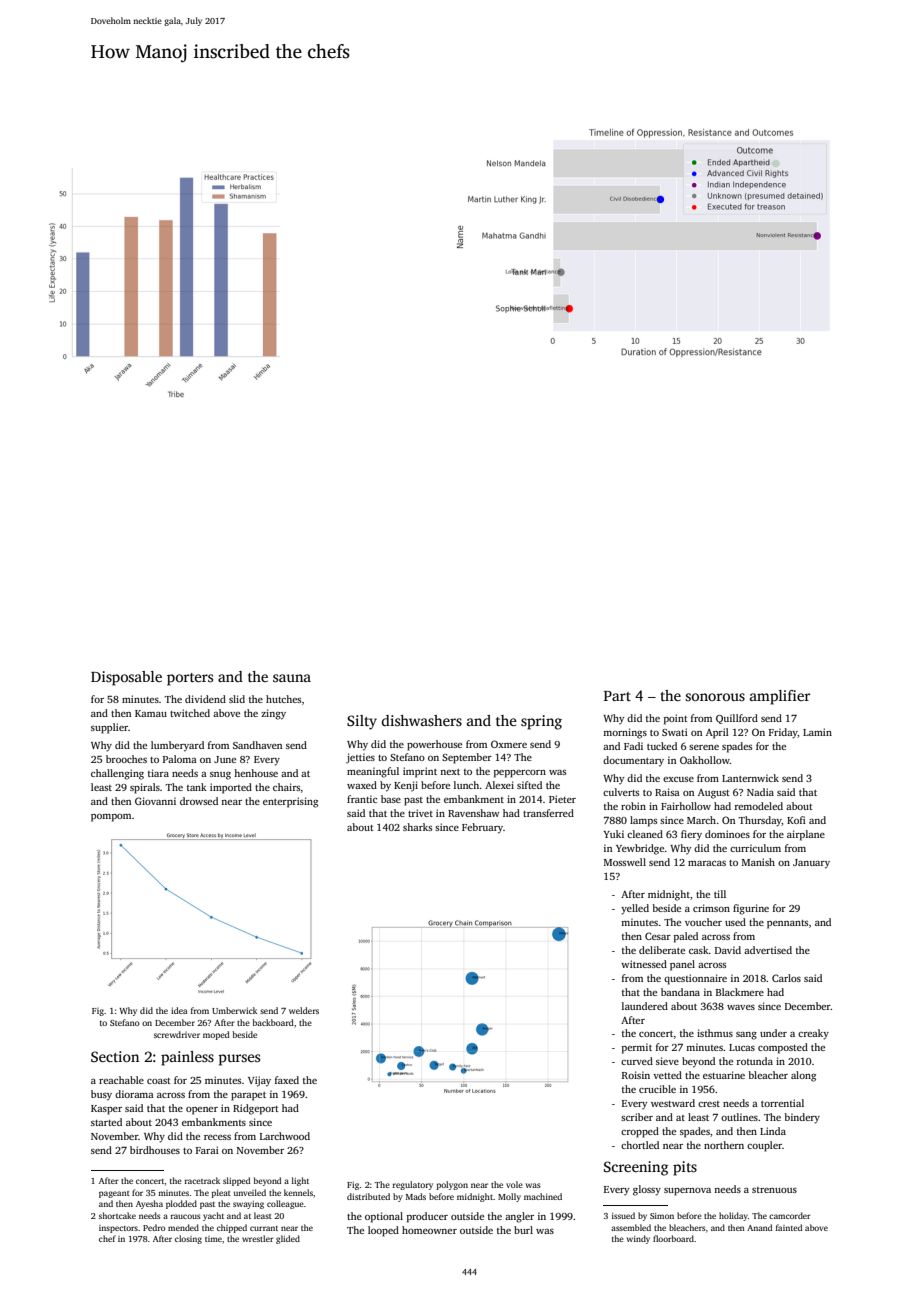 This image has height=1308, width=924. Describe the element at coordinates (304, 1010) in the image. I see `welders` at that location.
